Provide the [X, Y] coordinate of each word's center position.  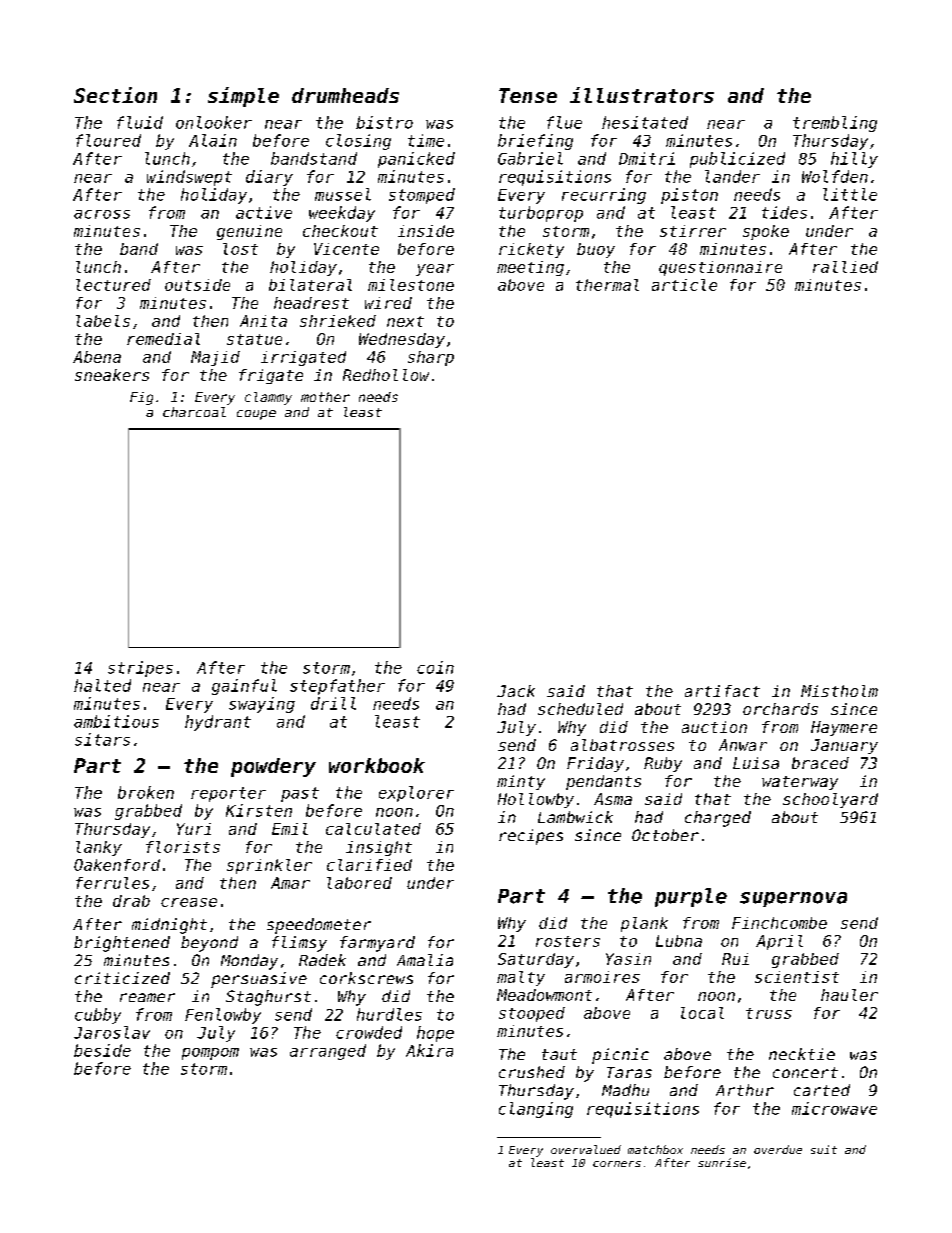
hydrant [218, 723]
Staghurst [268, 998]
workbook [377, 765]
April [779, 942]
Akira [429, 1050]
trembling [835, 124]
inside [426, 231]
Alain [213, 140]
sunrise [722, 1162]
